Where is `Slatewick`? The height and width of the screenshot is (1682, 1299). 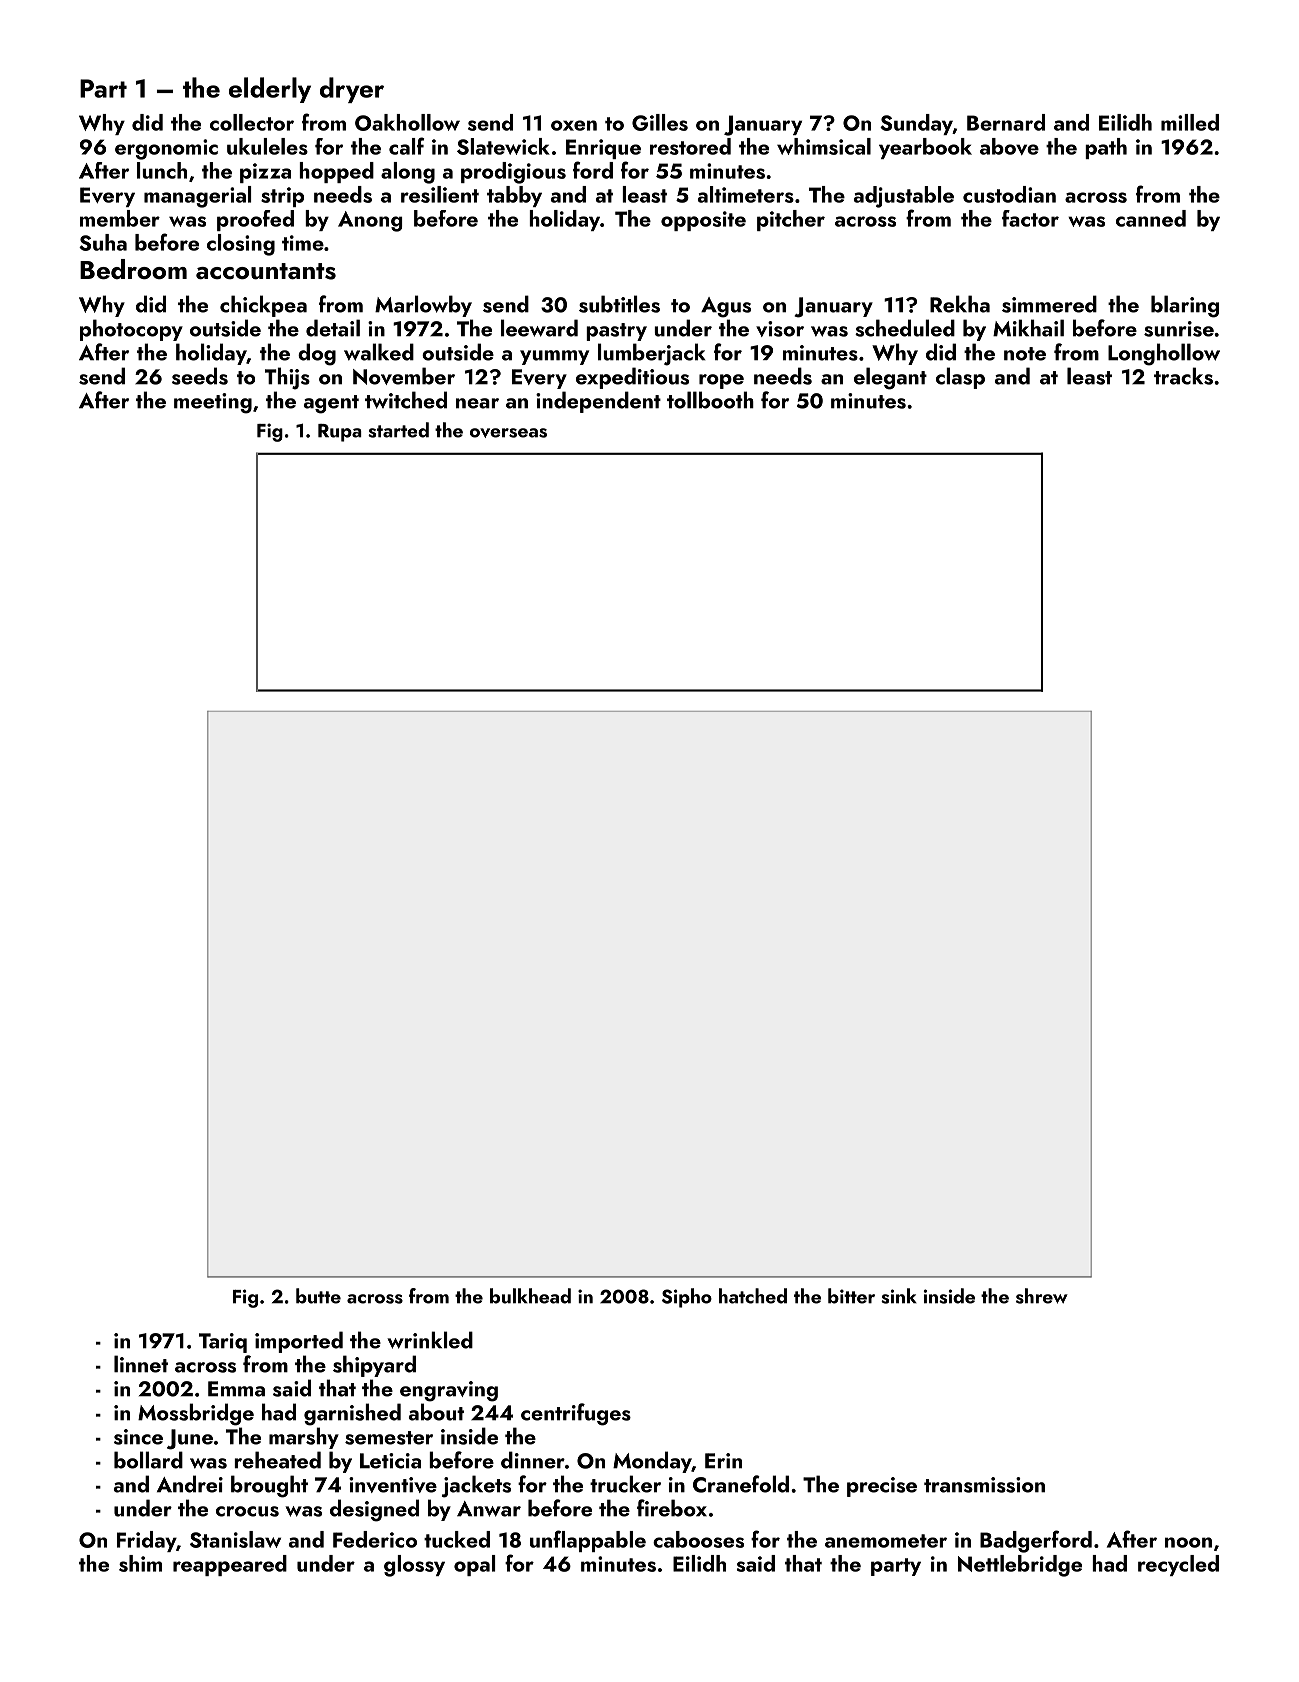 Slatewick is located at coordinates (503, 146).
